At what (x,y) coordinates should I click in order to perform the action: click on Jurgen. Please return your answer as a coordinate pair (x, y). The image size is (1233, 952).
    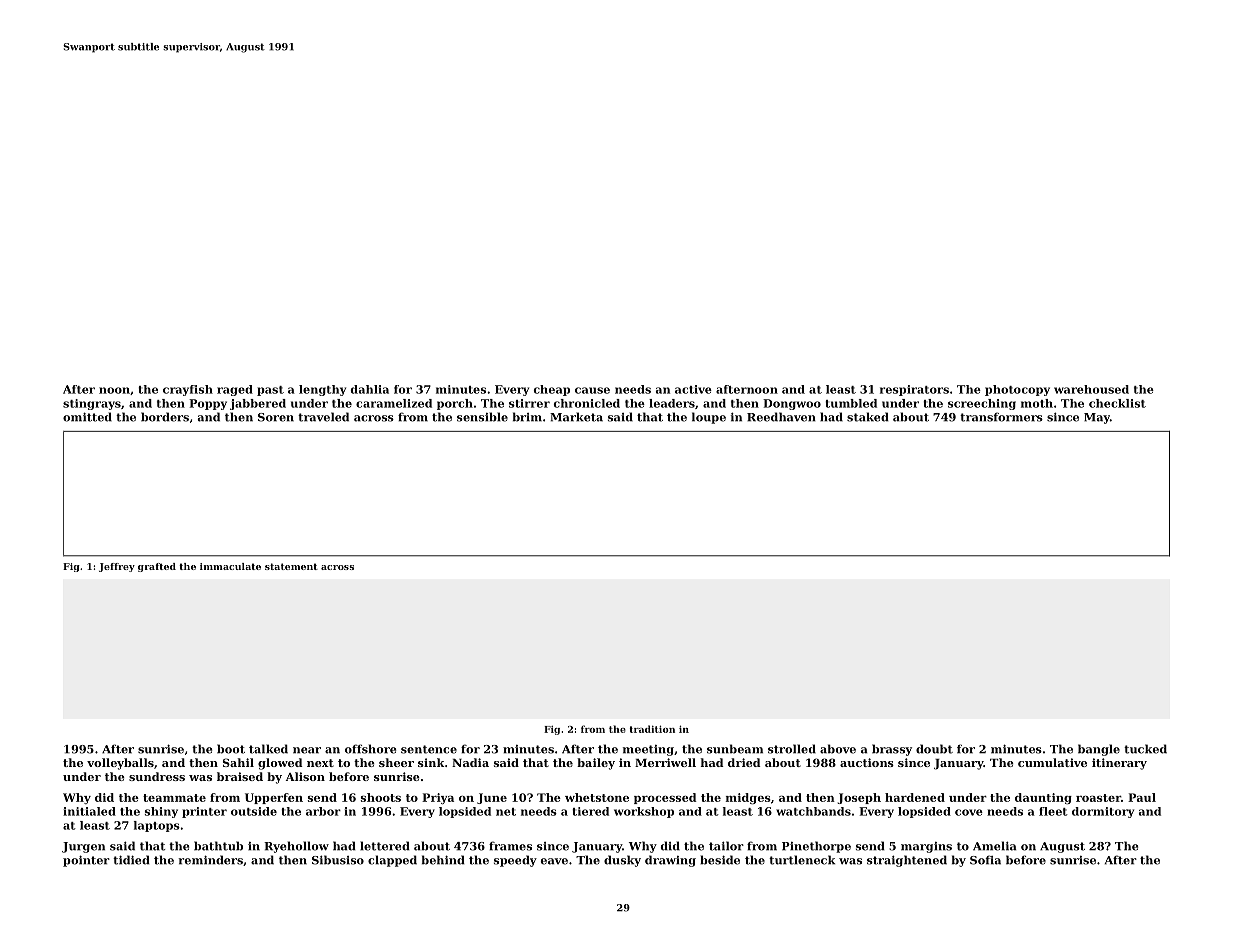
    Looking at the image, I should click on (83, 847).
